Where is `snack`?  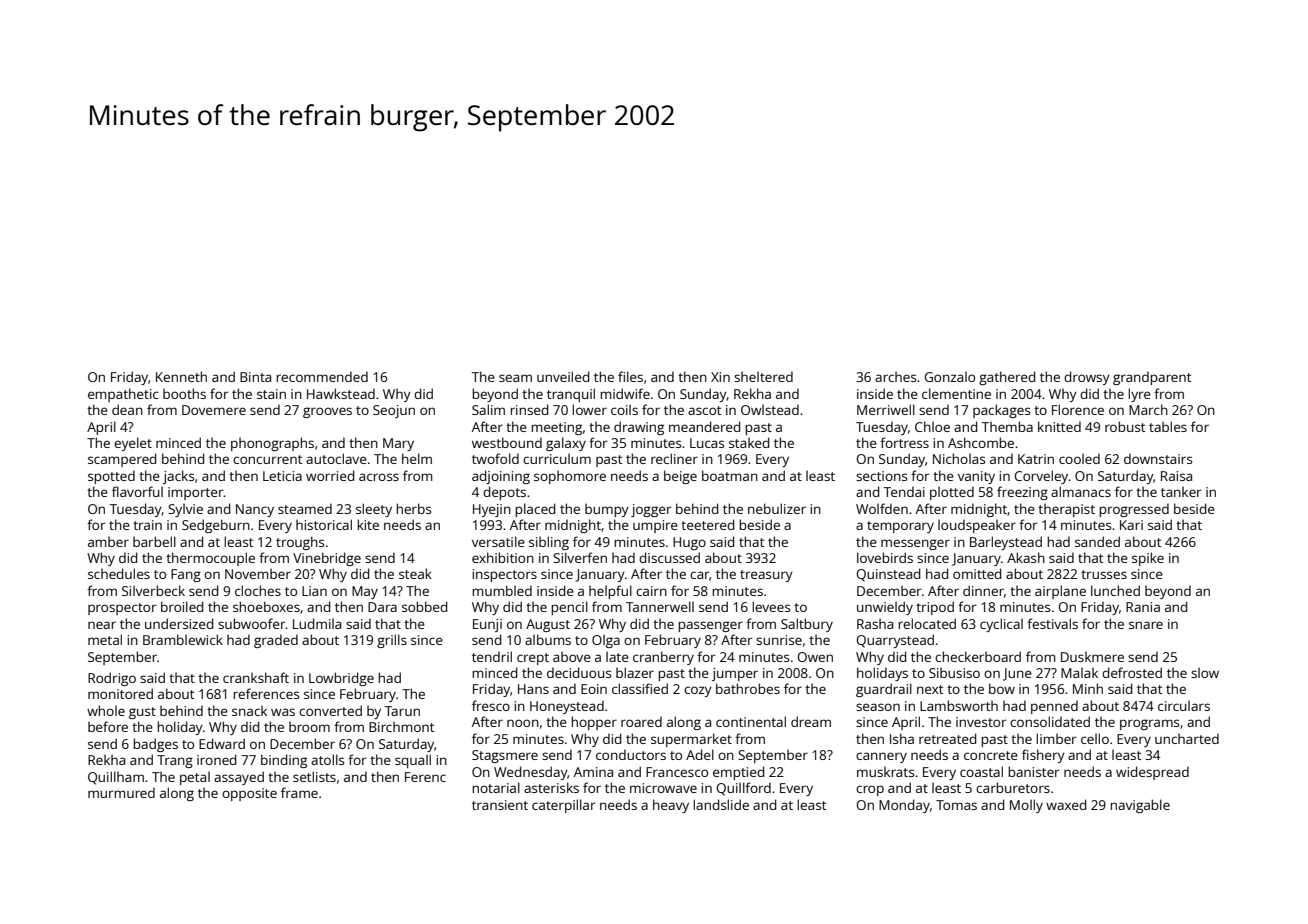 snack is located at coordinates (249, 710).
